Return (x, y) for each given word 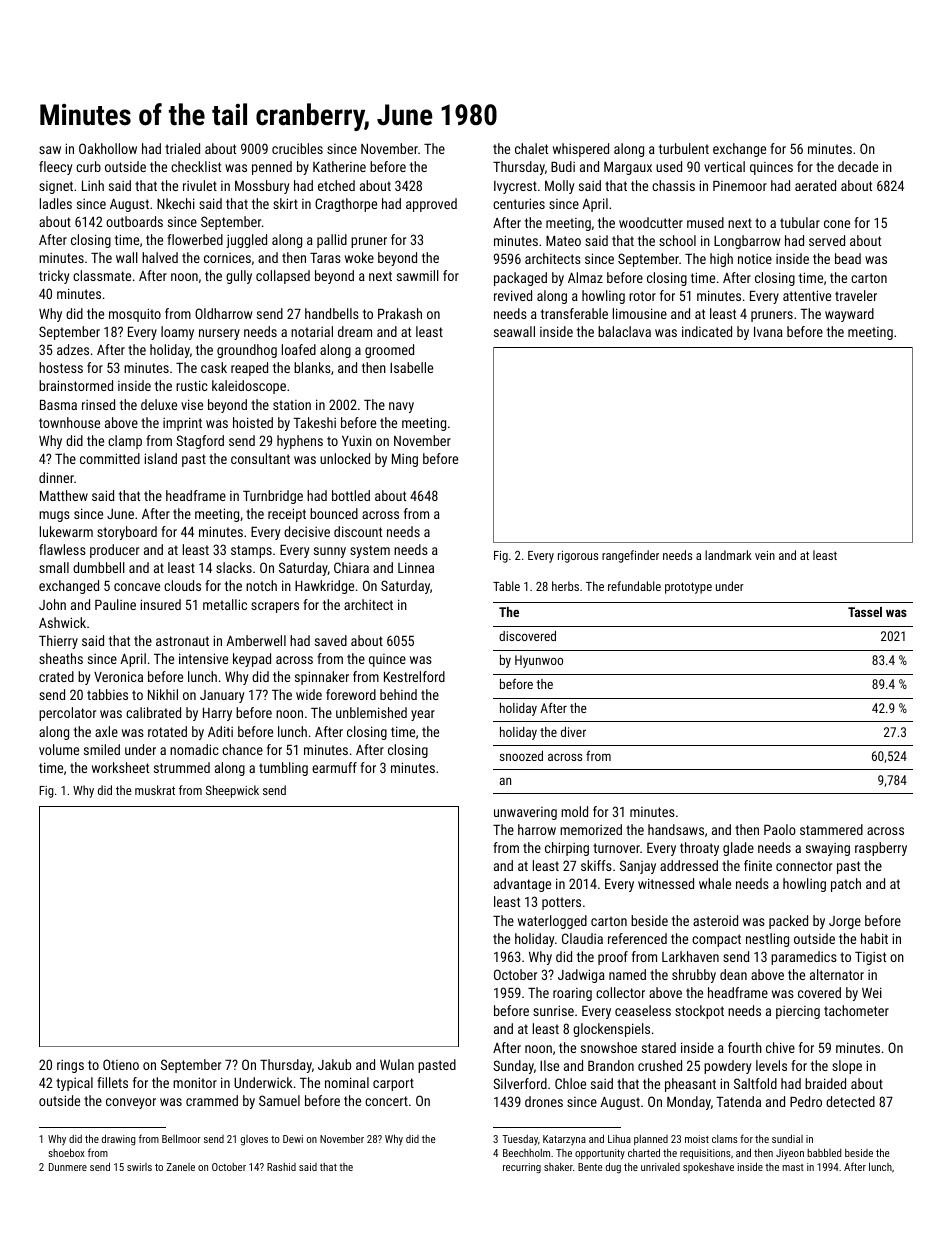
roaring (572, 994)
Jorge (845, 922)
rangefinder (630, 556)
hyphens (300, 442)
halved (160, 257)
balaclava (624, 331)
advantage (522, 885)
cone (837, 224)
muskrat (155, 790)
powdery (727, 1067)
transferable (574, 313)
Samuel (279, 1100)
